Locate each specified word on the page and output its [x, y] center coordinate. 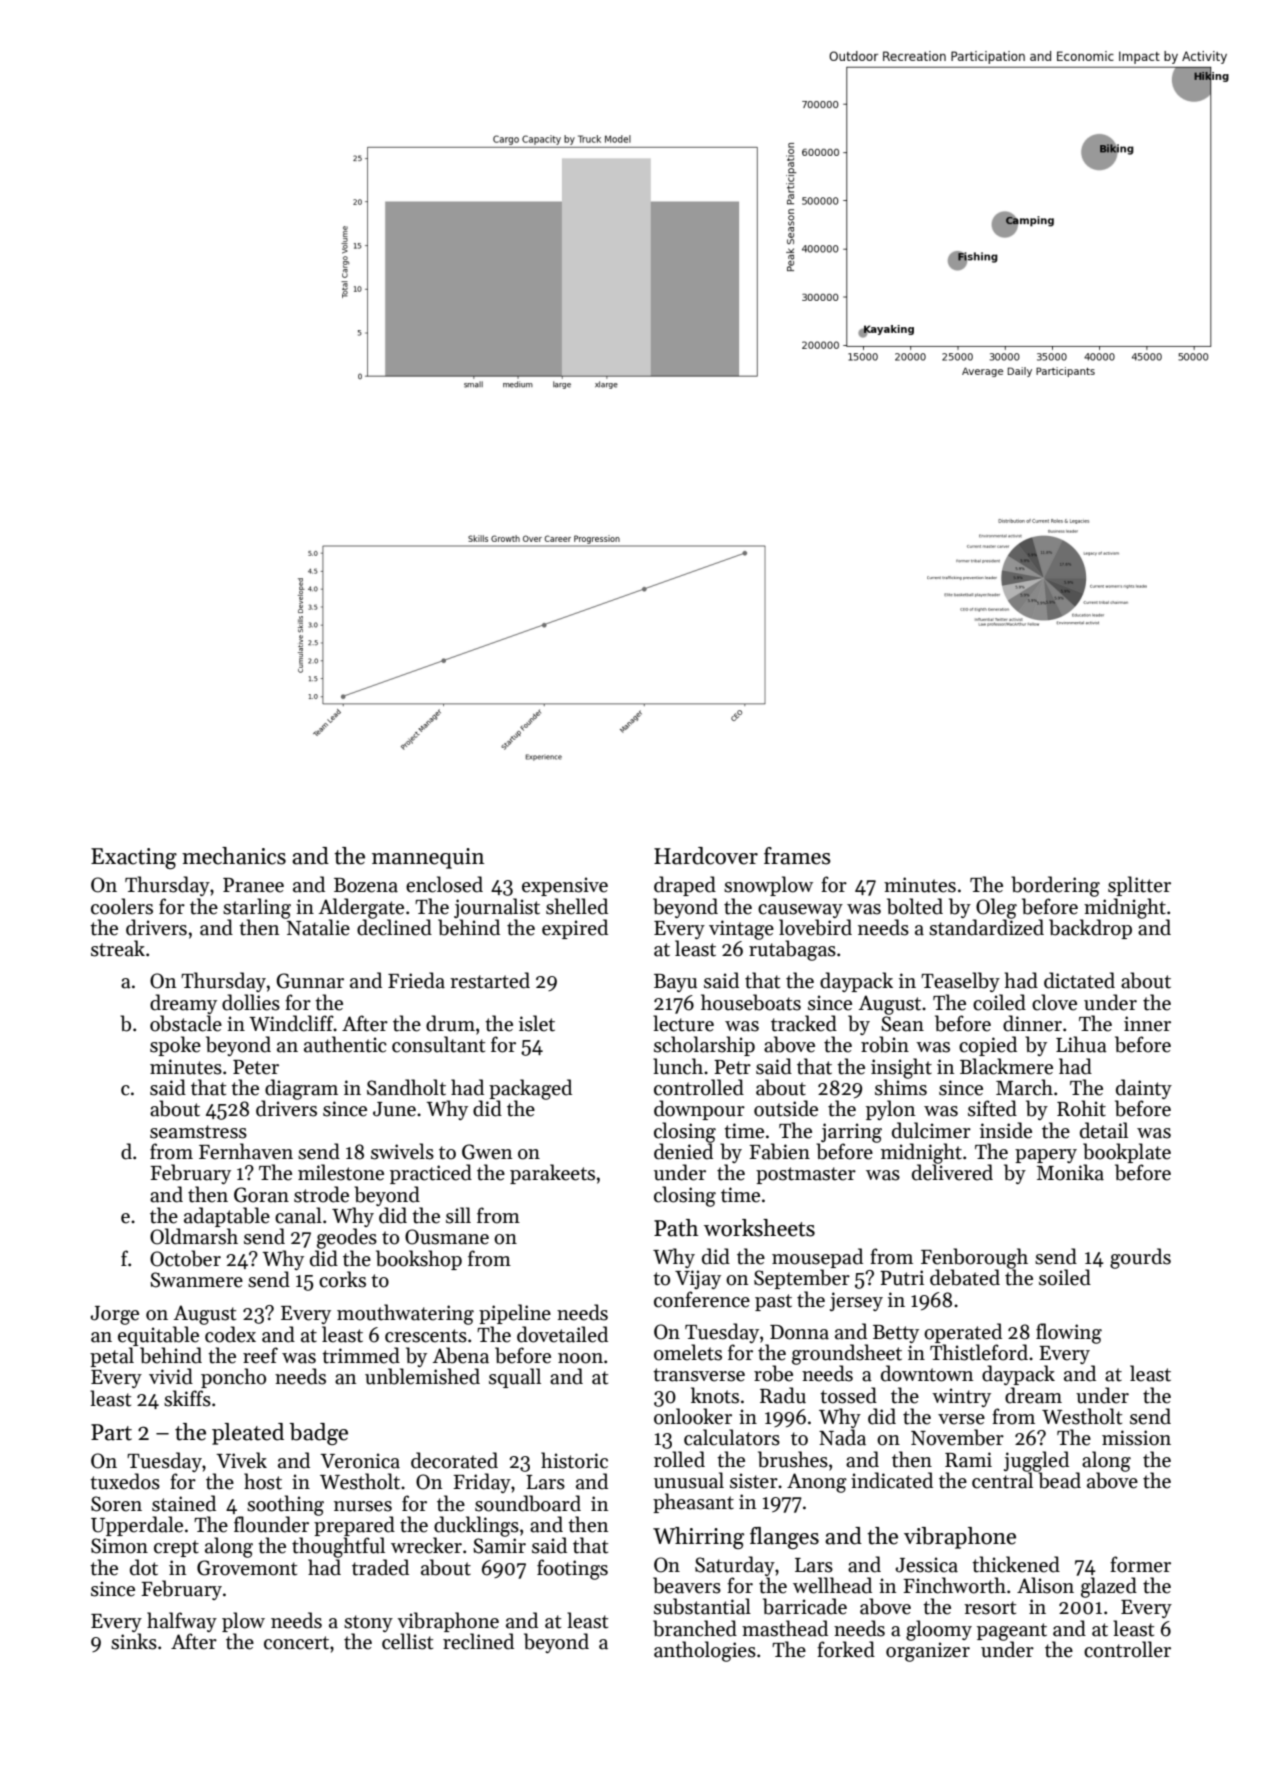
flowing [1069, 1333]
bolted [915, 906]
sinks [134, 1641]
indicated [892, 1480]
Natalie [318, 927]
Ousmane [447, 1237]
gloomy [939, 1630]
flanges [784, 1538]
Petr [732, 1067]
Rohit [1081, 1108]
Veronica [360, 1461]
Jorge [114, 1315]
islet [537, 1023]
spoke [175, 1046]
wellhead [832, 1585]
